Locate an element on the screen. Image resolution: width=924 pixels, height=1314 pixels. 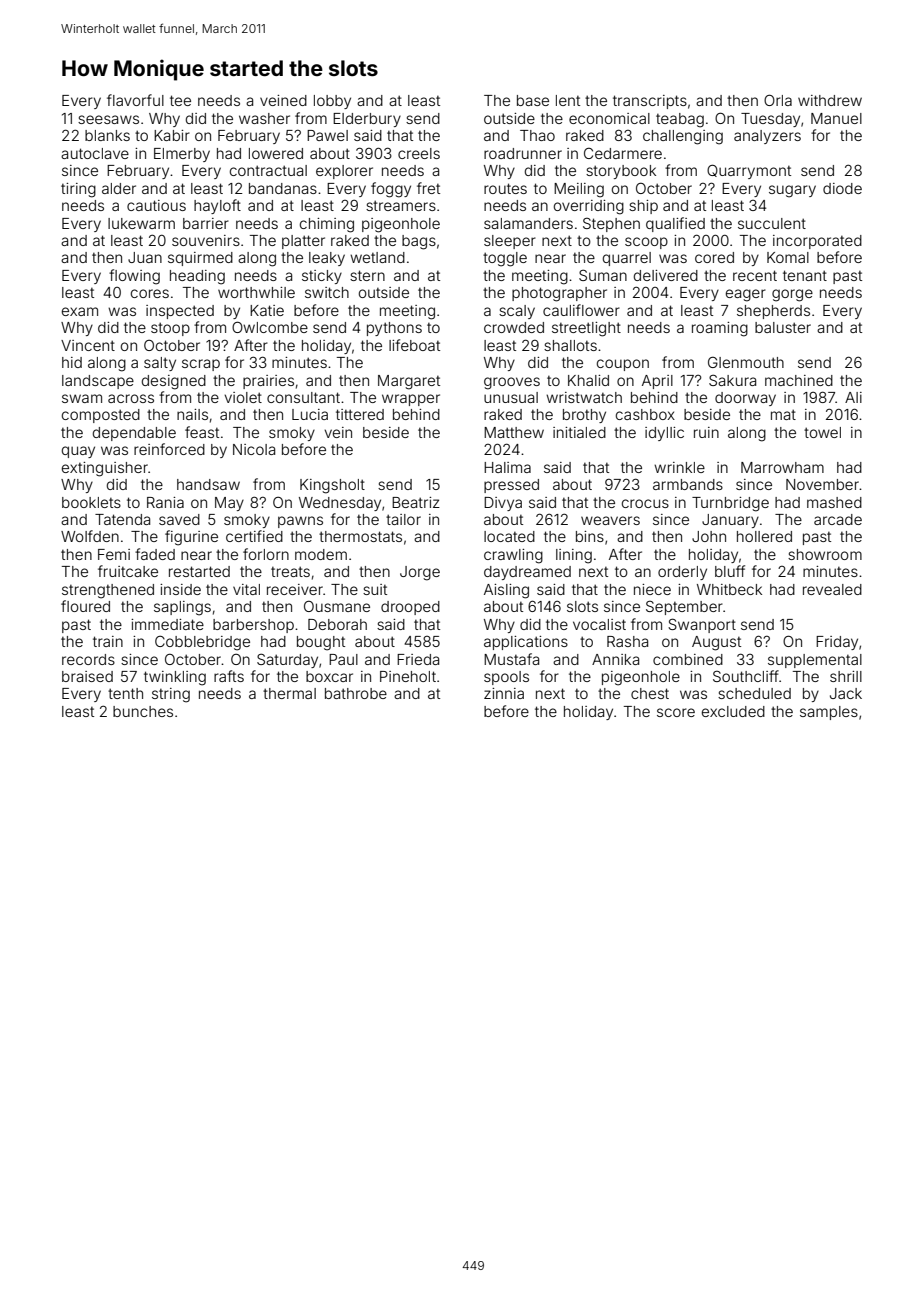
gorge is located at coordinates (792, 295).
